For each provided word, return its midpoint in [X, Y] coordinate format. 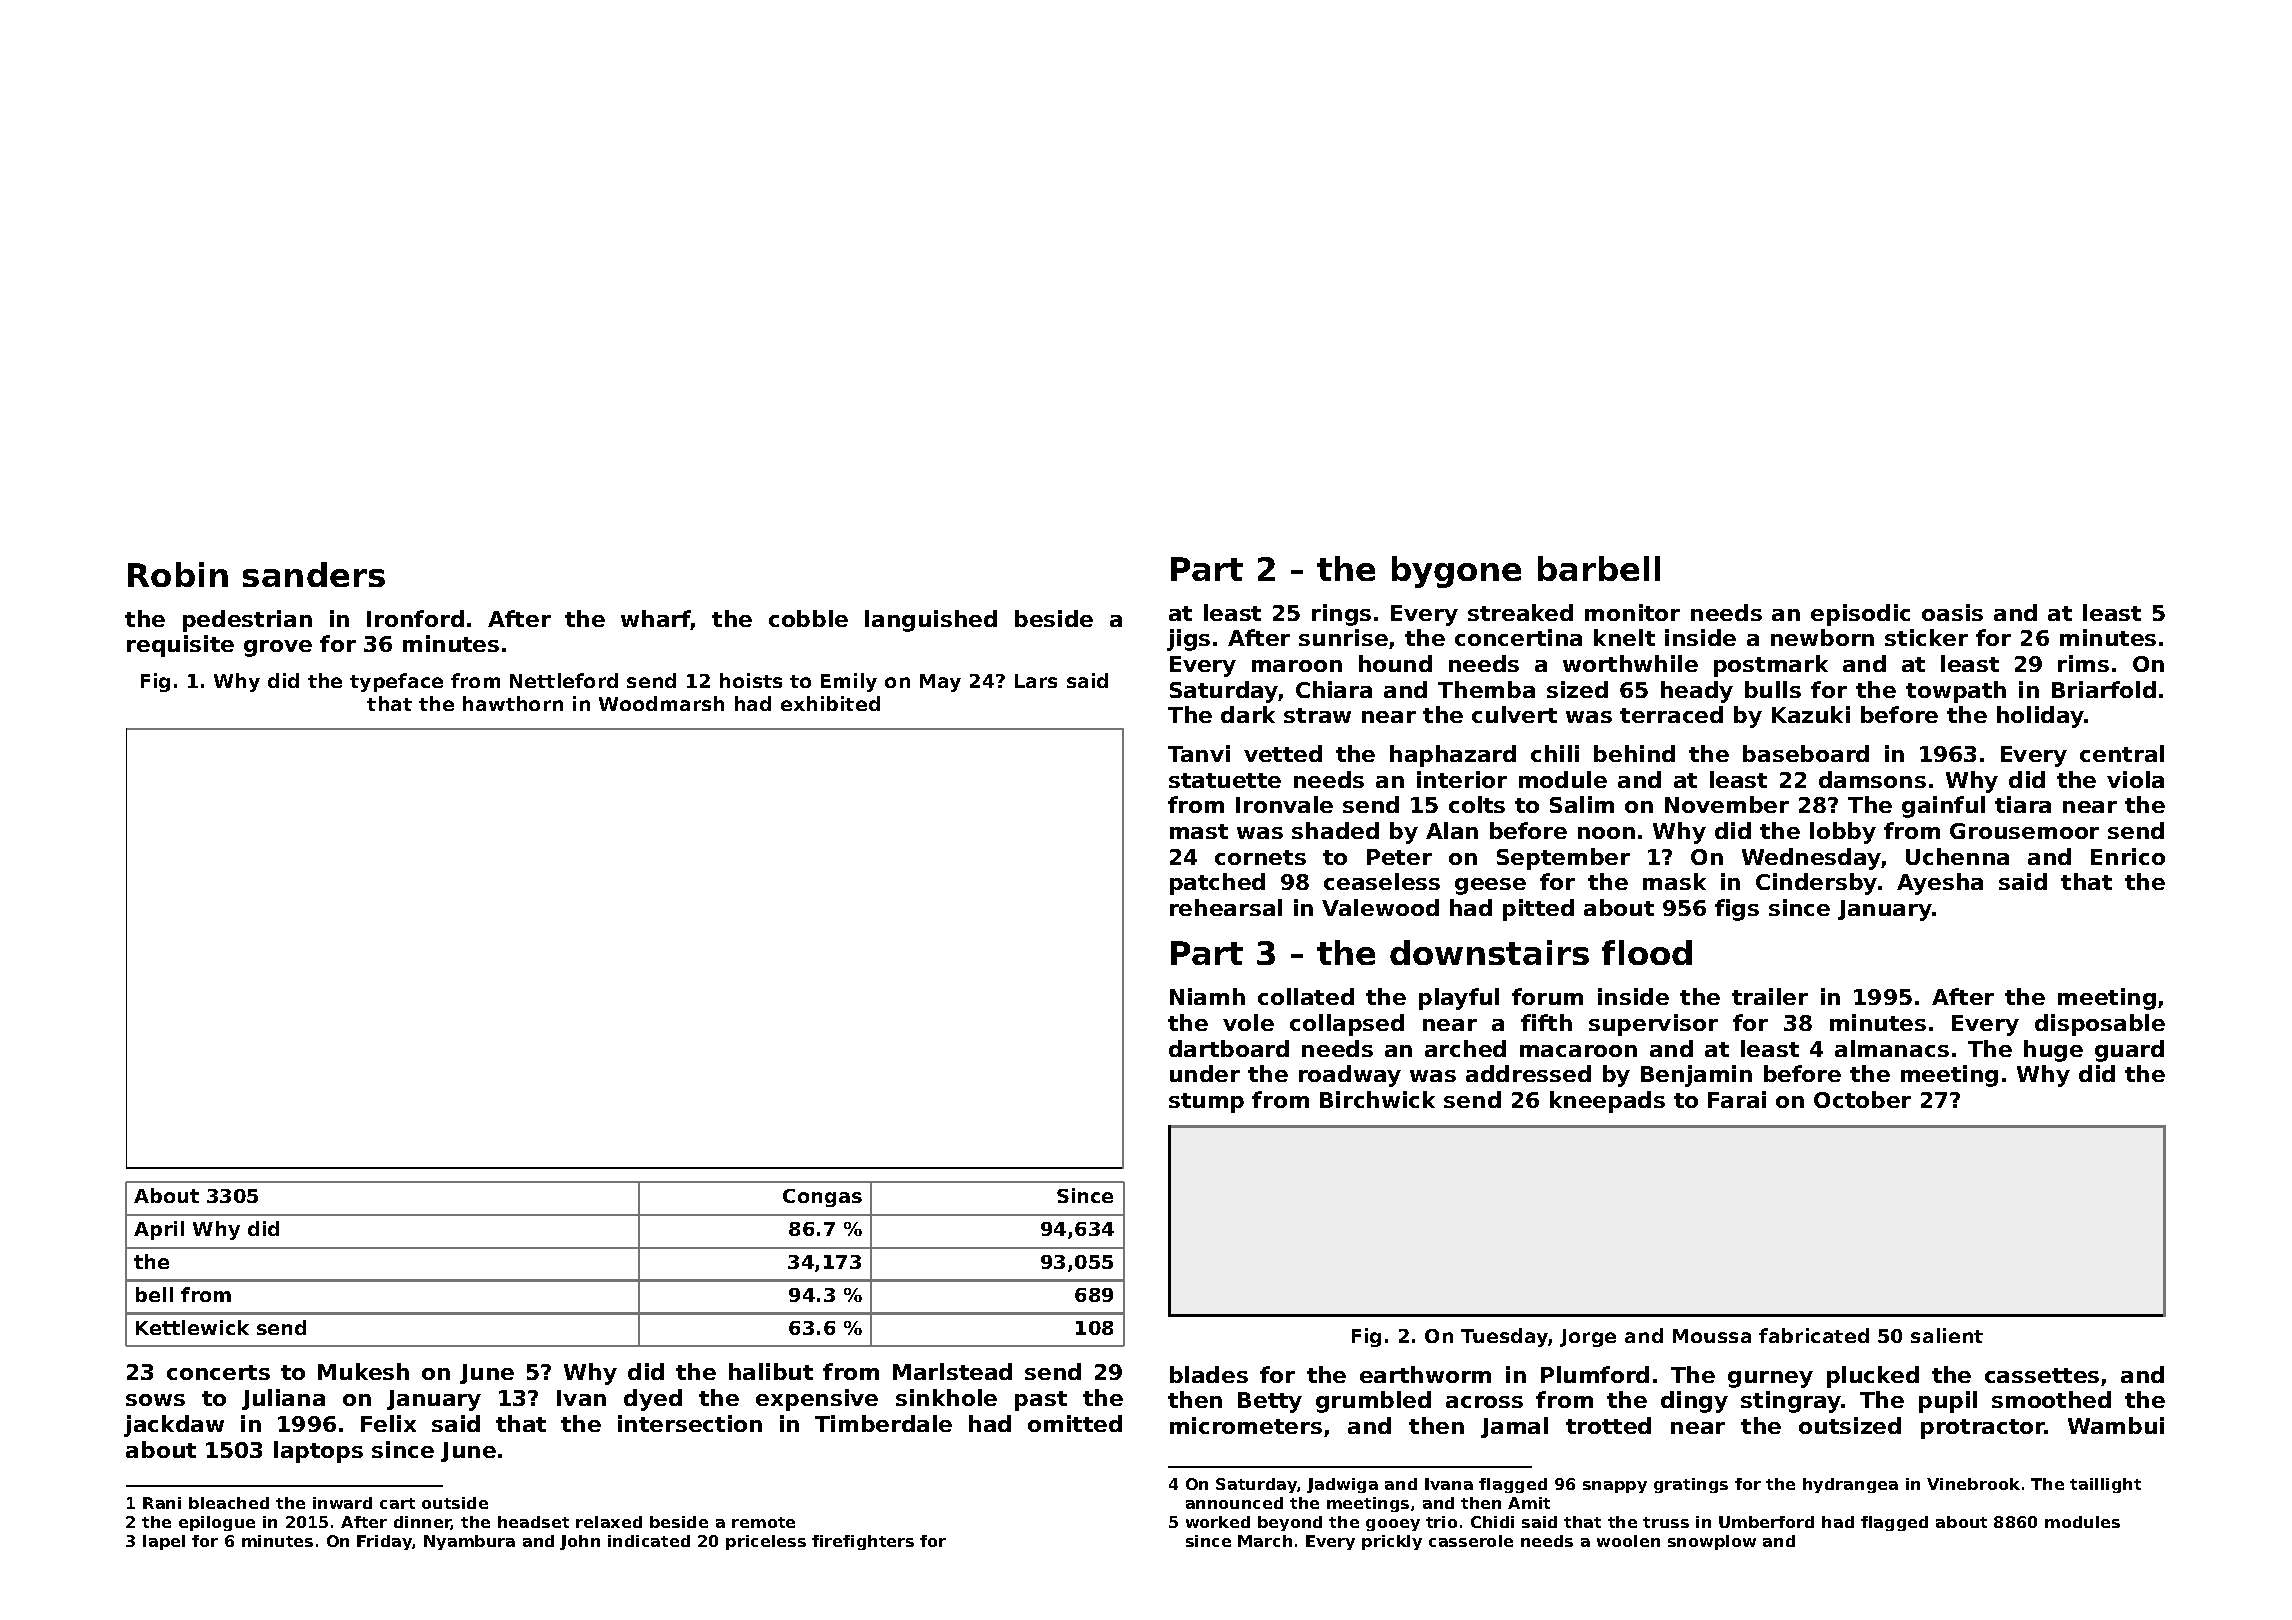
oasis [1952, 612]
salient [1947, 1335]
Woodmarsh [661, 703]
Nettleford [564, 680]
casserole [1471, 1541]
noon [1606, 833]
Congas [822, 1198]
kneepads [1607, 1102]
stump [1206, 1103]
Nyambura [469, 1542]
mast [1199, 831]
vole [1248, 1022]
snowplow [1712, 1542]
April [159, 1230]
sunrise [1343, 637]
